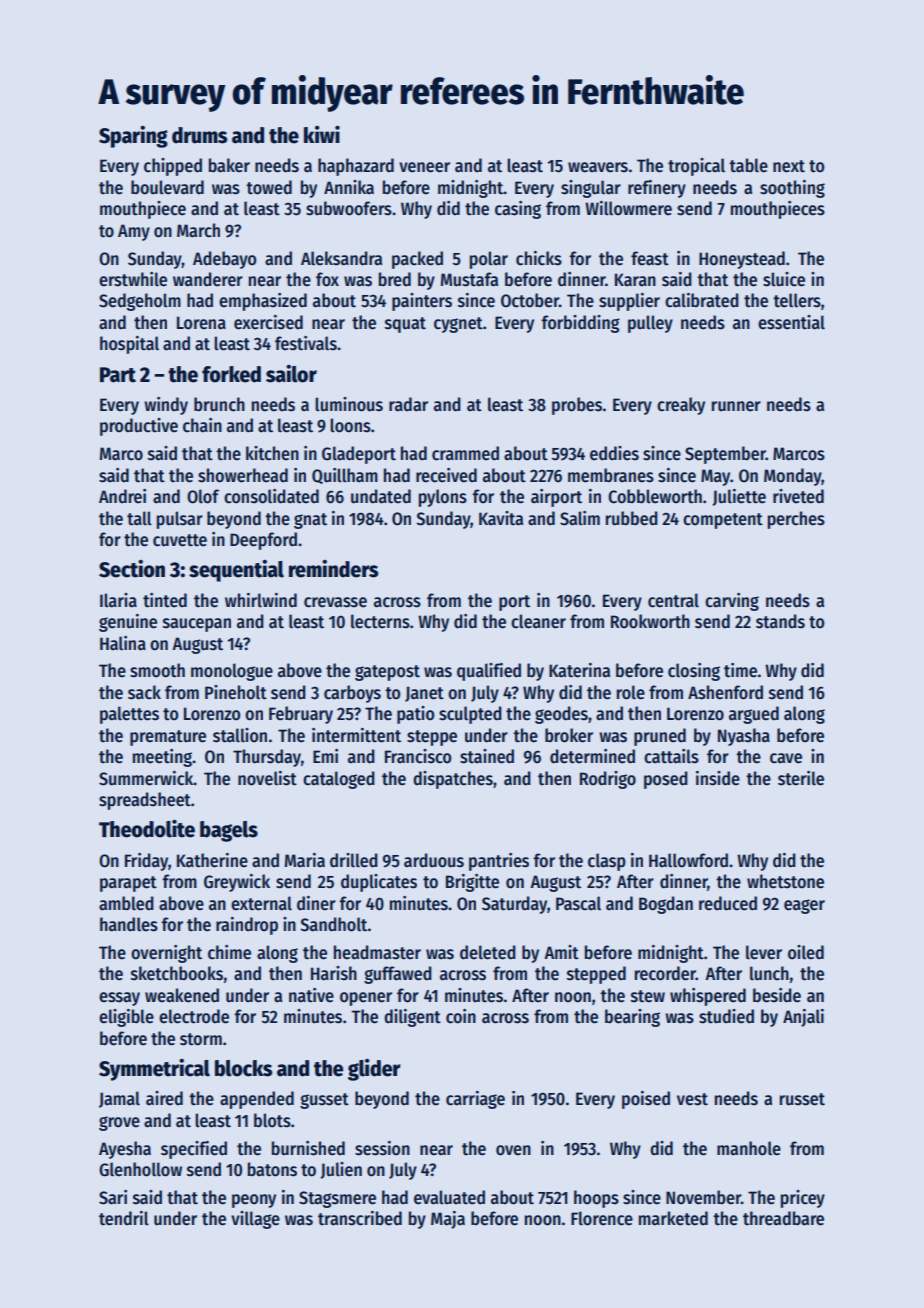 This screenshot has width=924, height=1308. I want to click on palettes, so click(129, 715).
